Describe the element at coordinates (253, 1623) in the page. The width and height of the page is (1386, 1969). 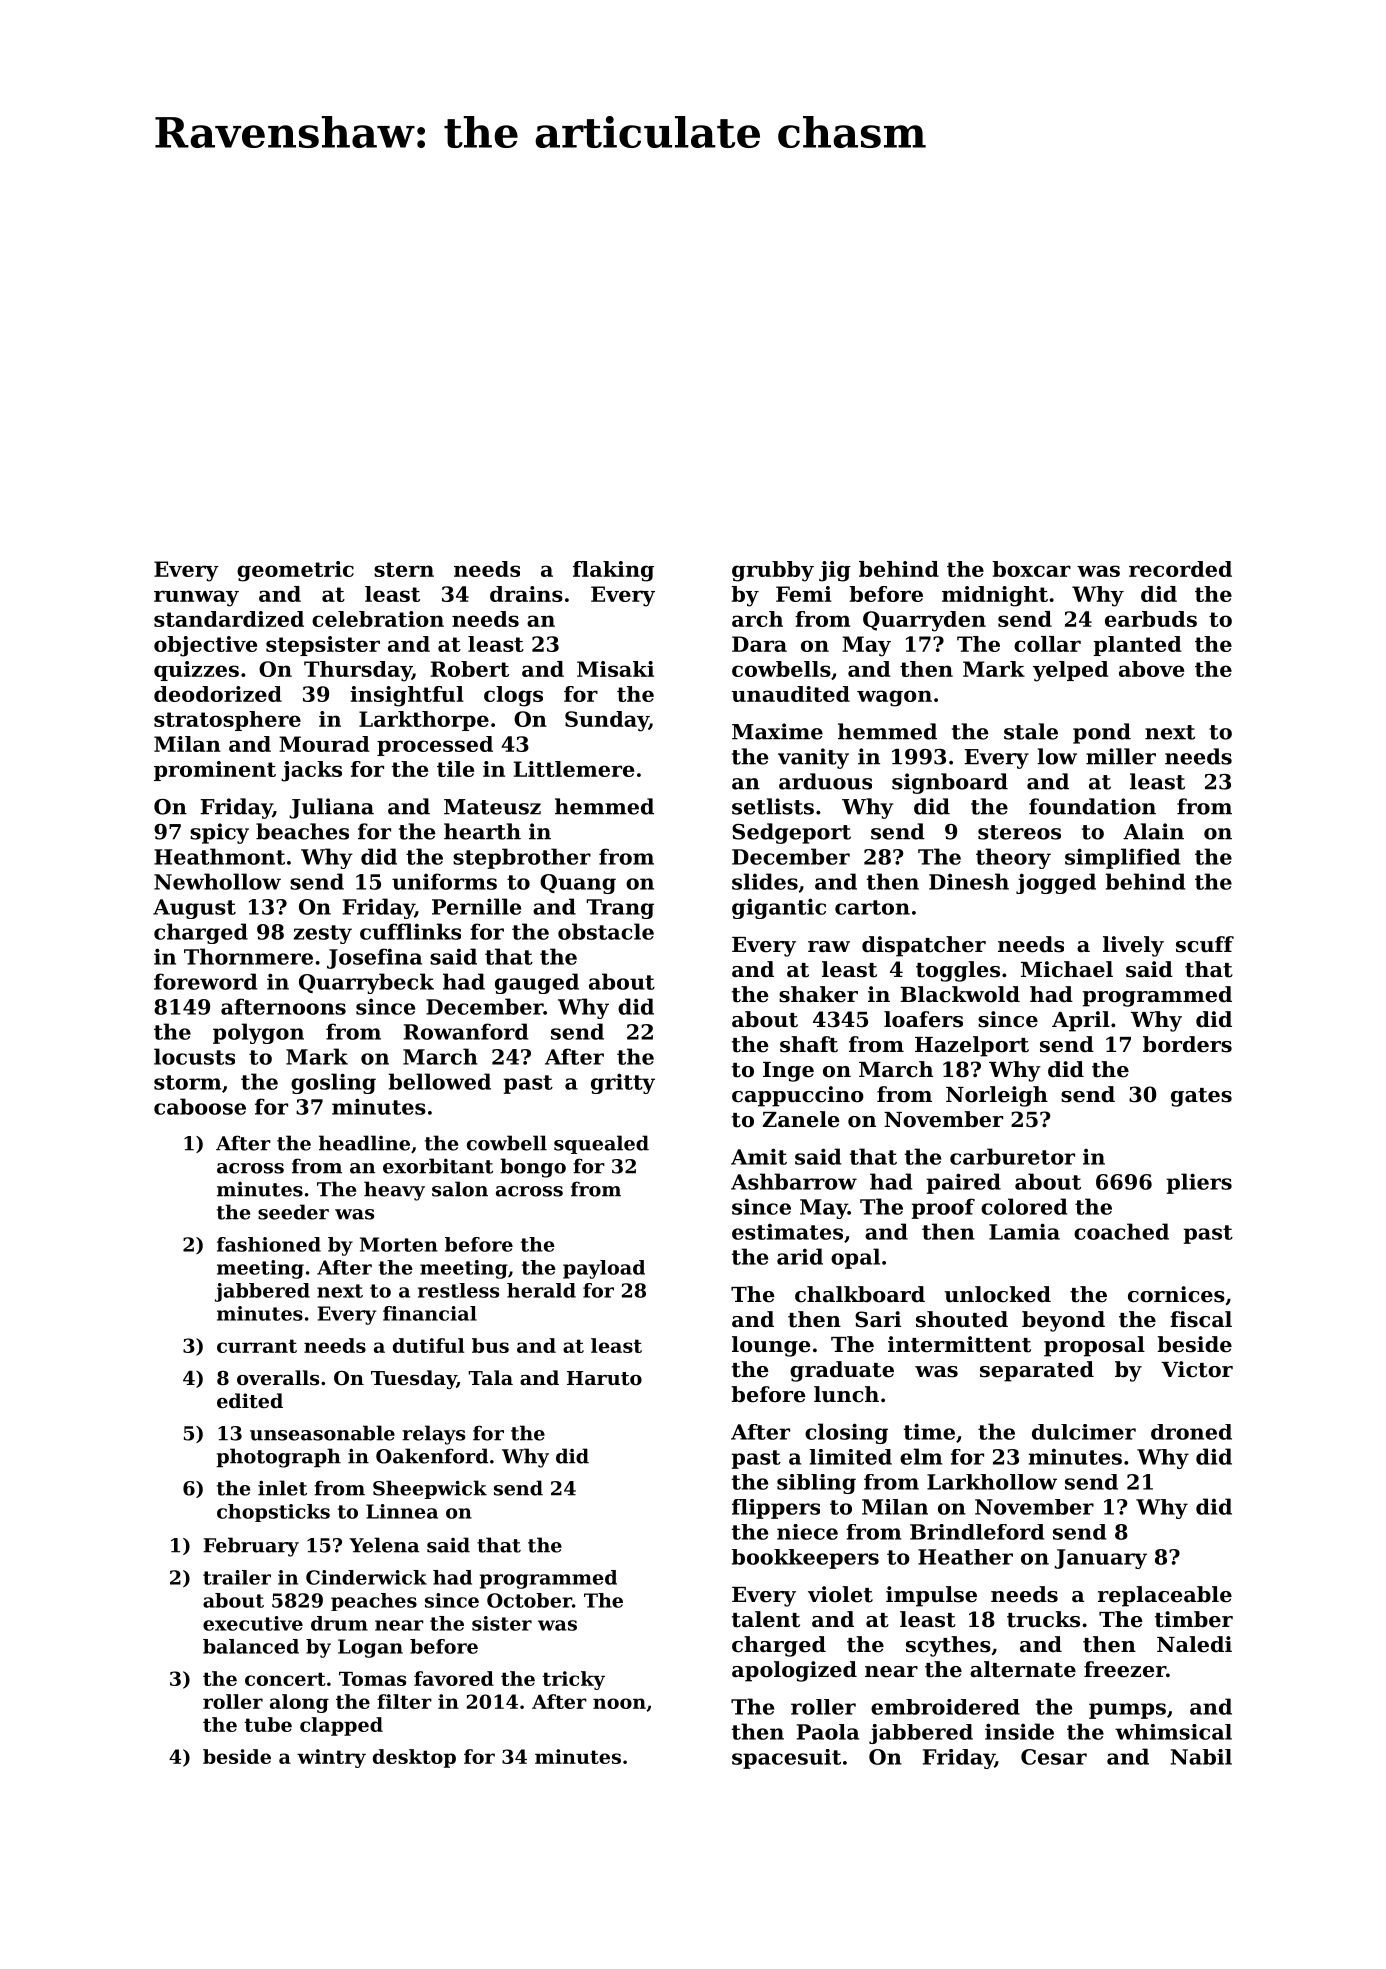
I see `executive` at that location.
